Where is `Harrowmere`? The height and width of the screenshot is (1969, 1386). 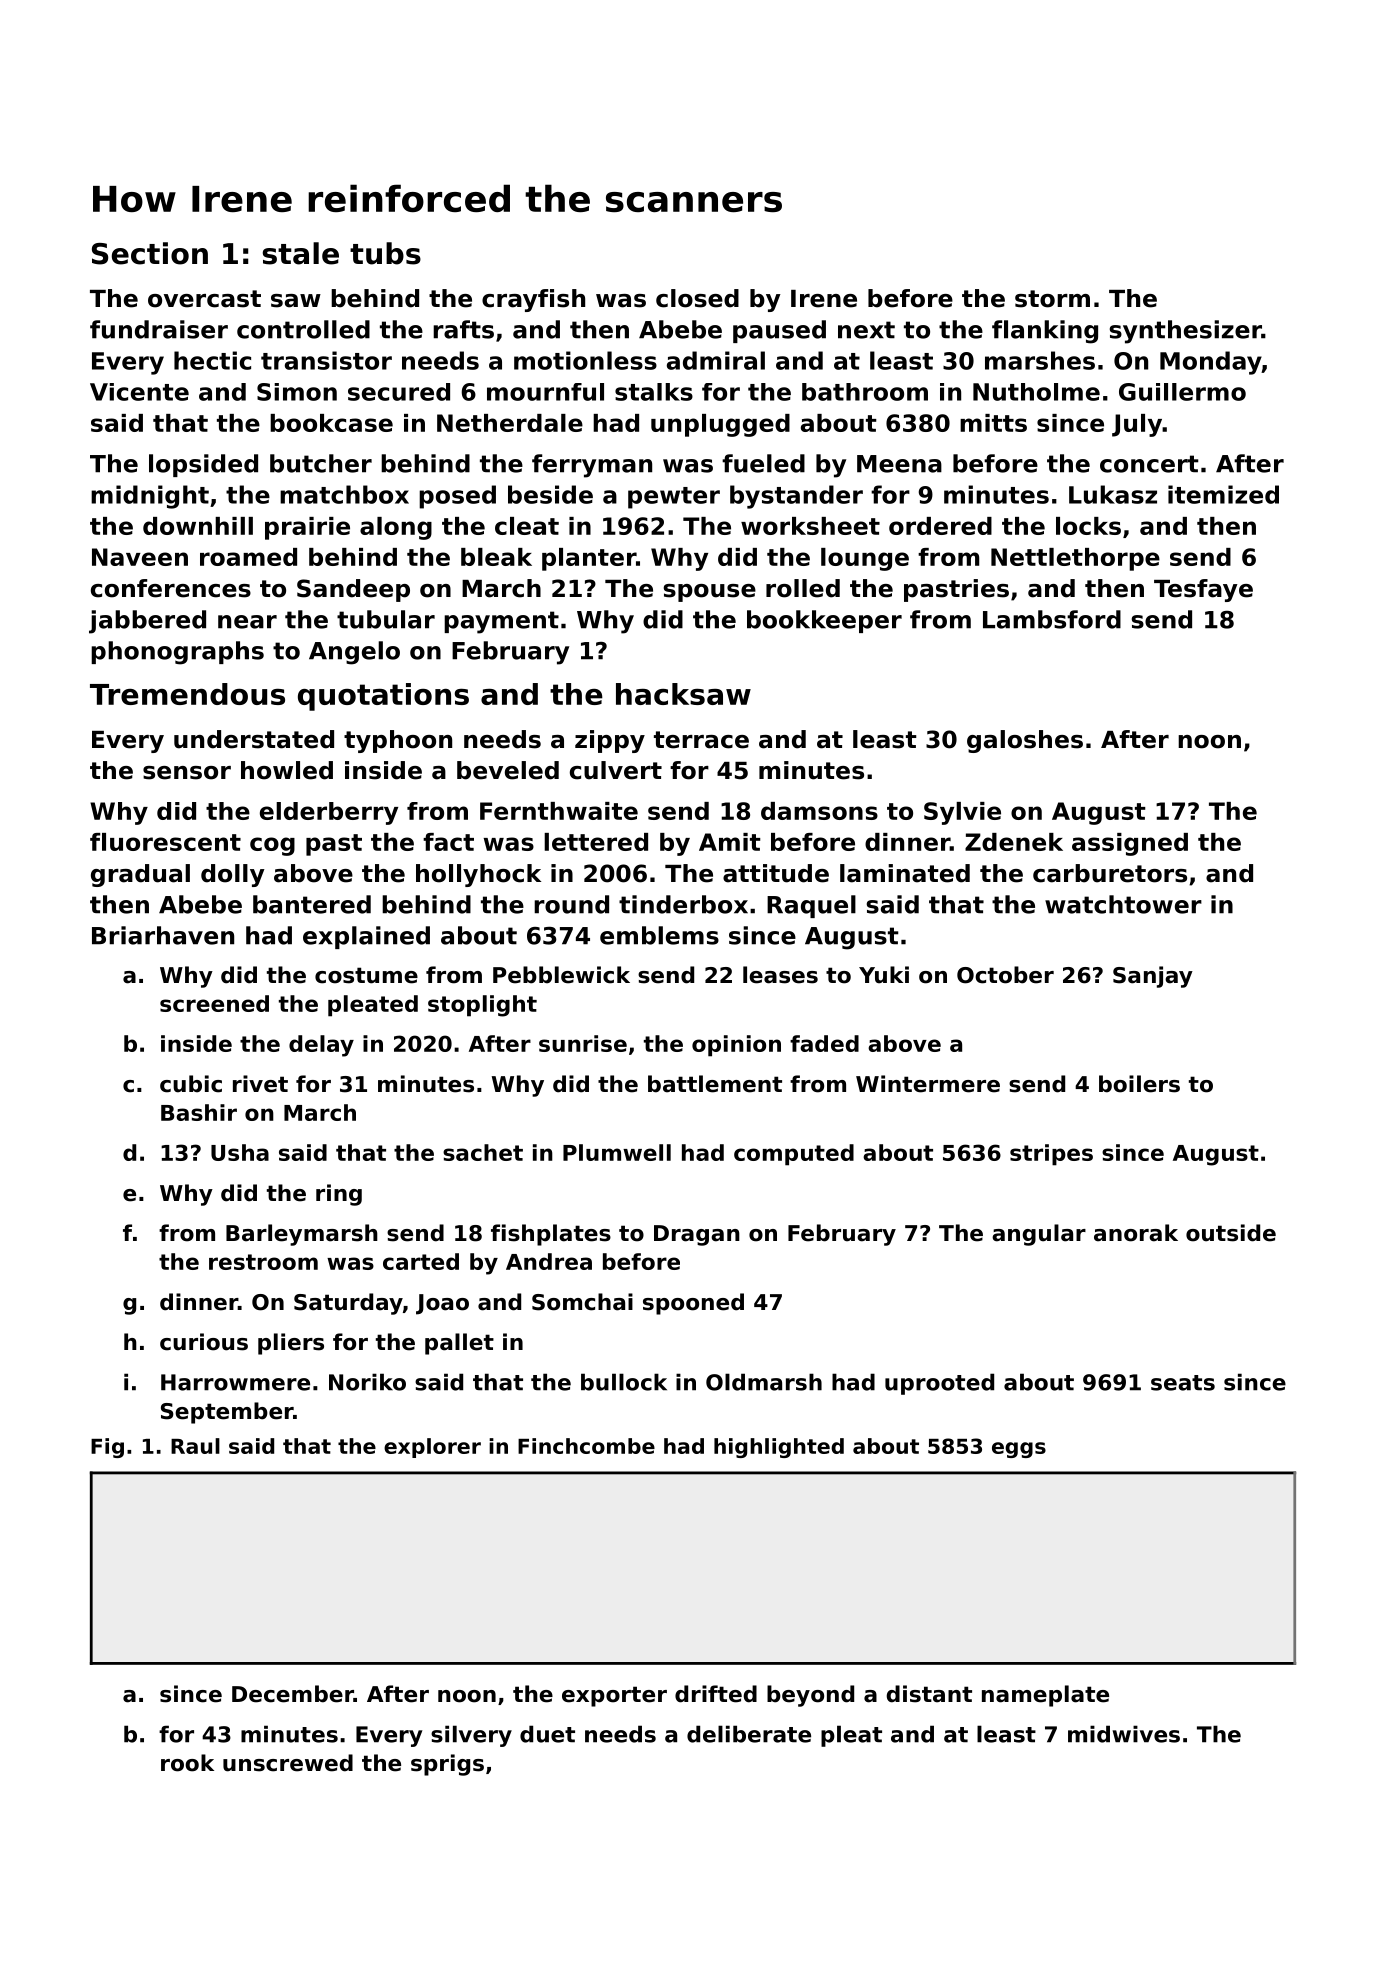 Harrowmere is located at coordinates (235, 1382).
